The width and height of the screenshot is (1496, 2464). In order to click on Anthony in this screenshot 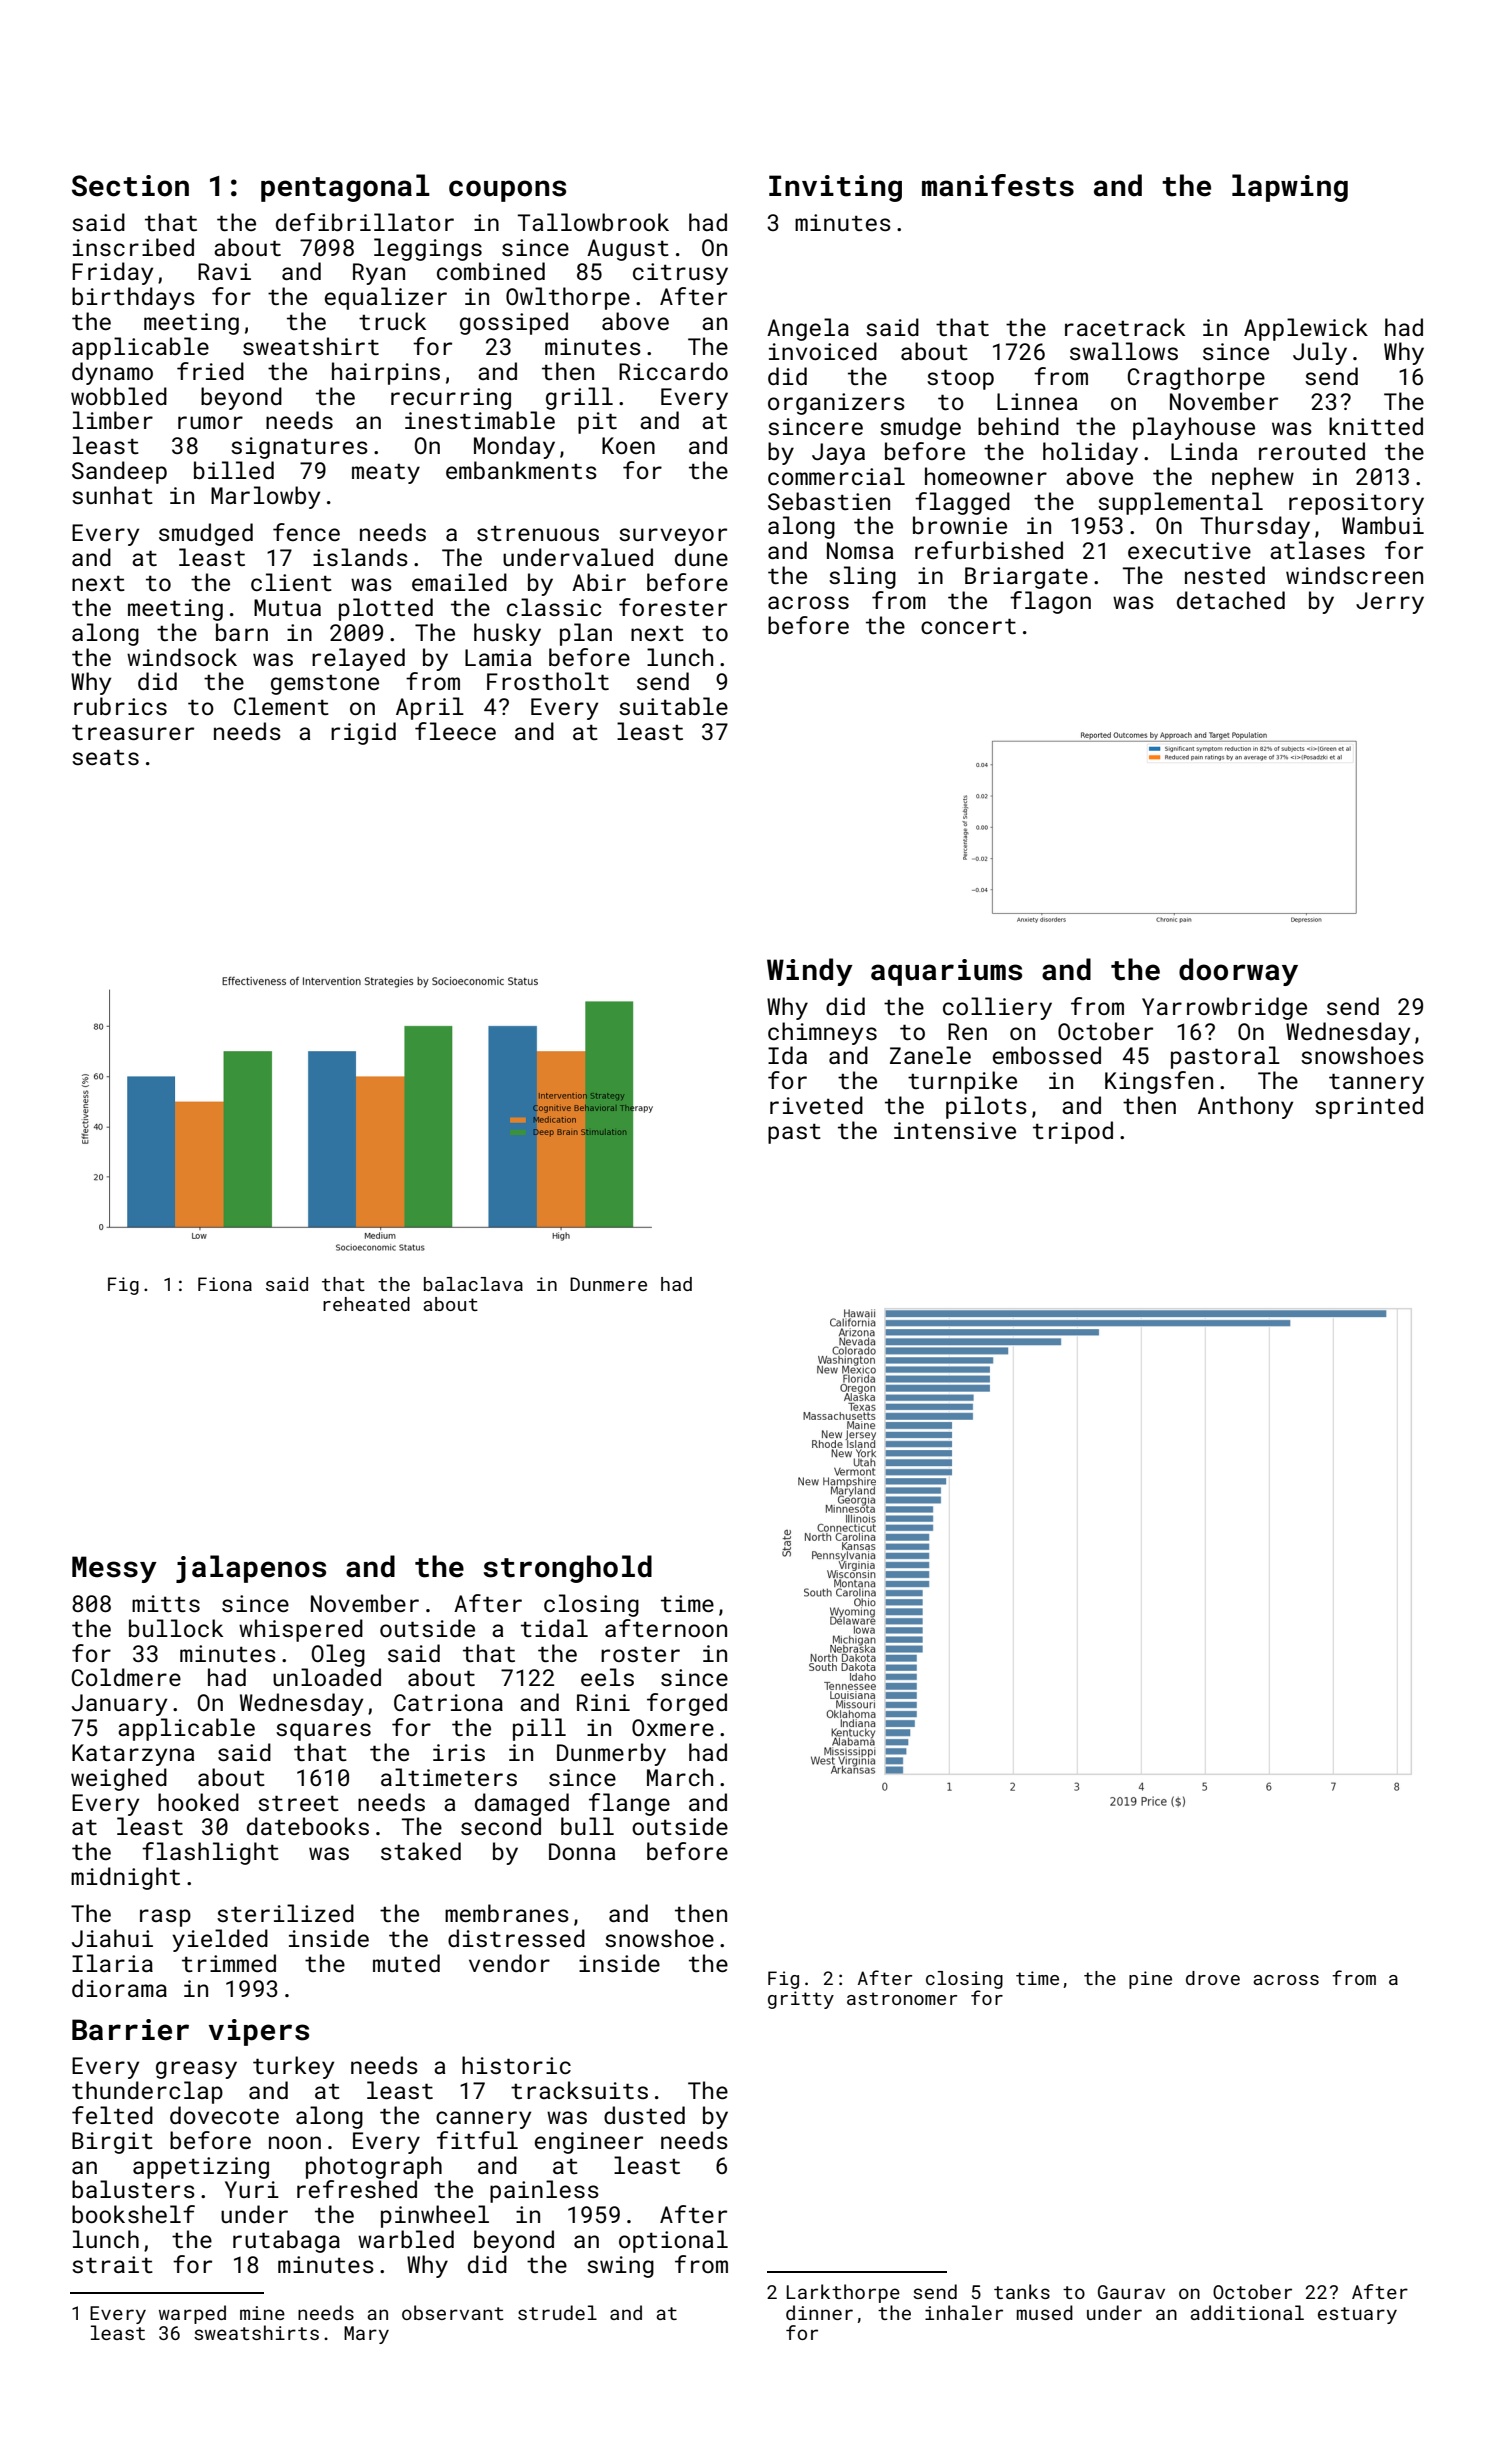, I will do `click(1245, 1107)`.
